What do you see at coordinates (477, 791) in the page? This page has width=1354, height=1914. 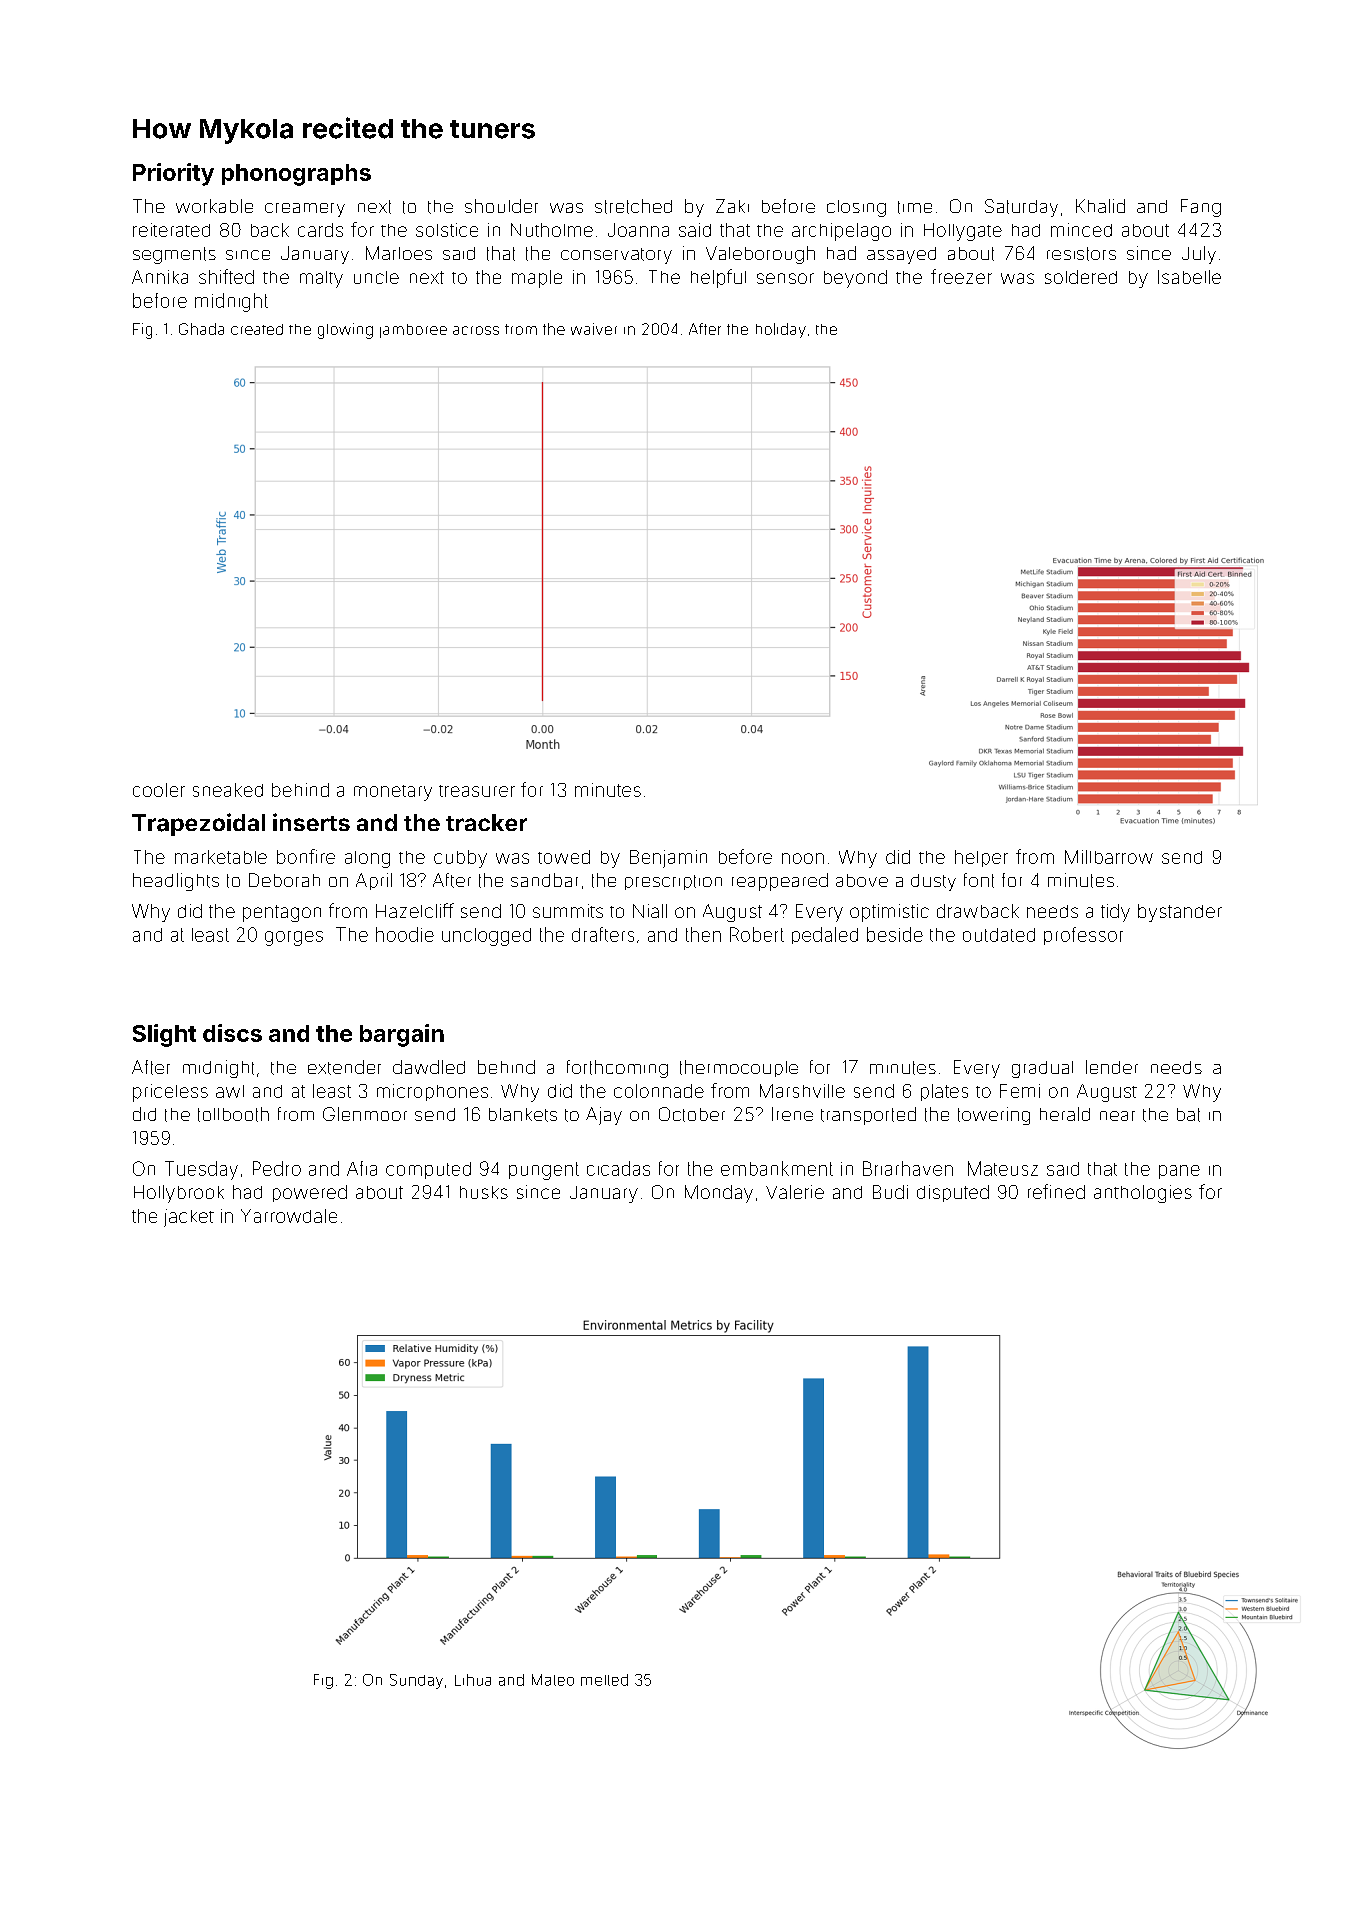 I see `treasurer` at bounding box center [477, 791].
